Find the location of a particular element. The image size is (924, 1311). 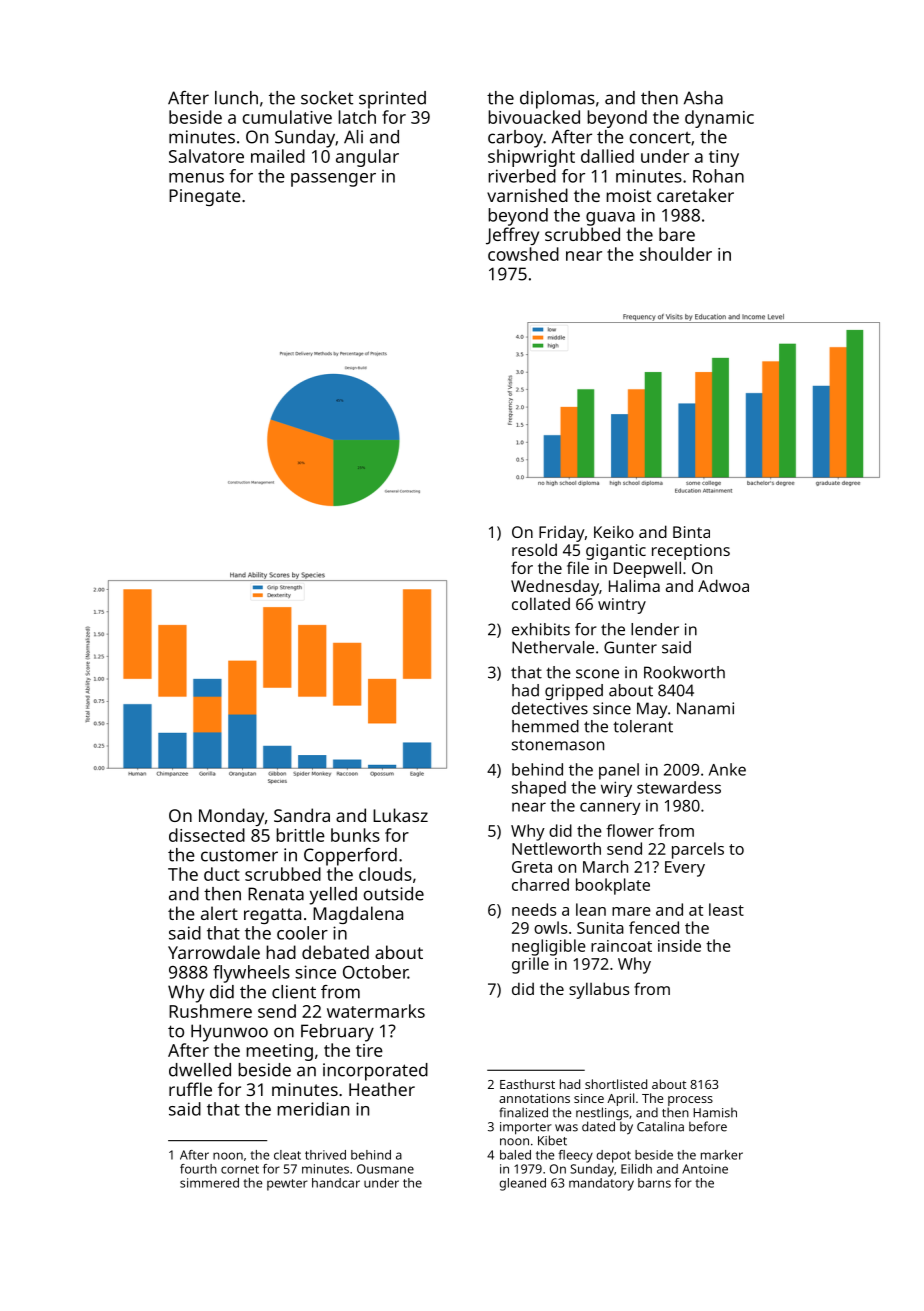

Binta is located at coordinates (691, 532).
